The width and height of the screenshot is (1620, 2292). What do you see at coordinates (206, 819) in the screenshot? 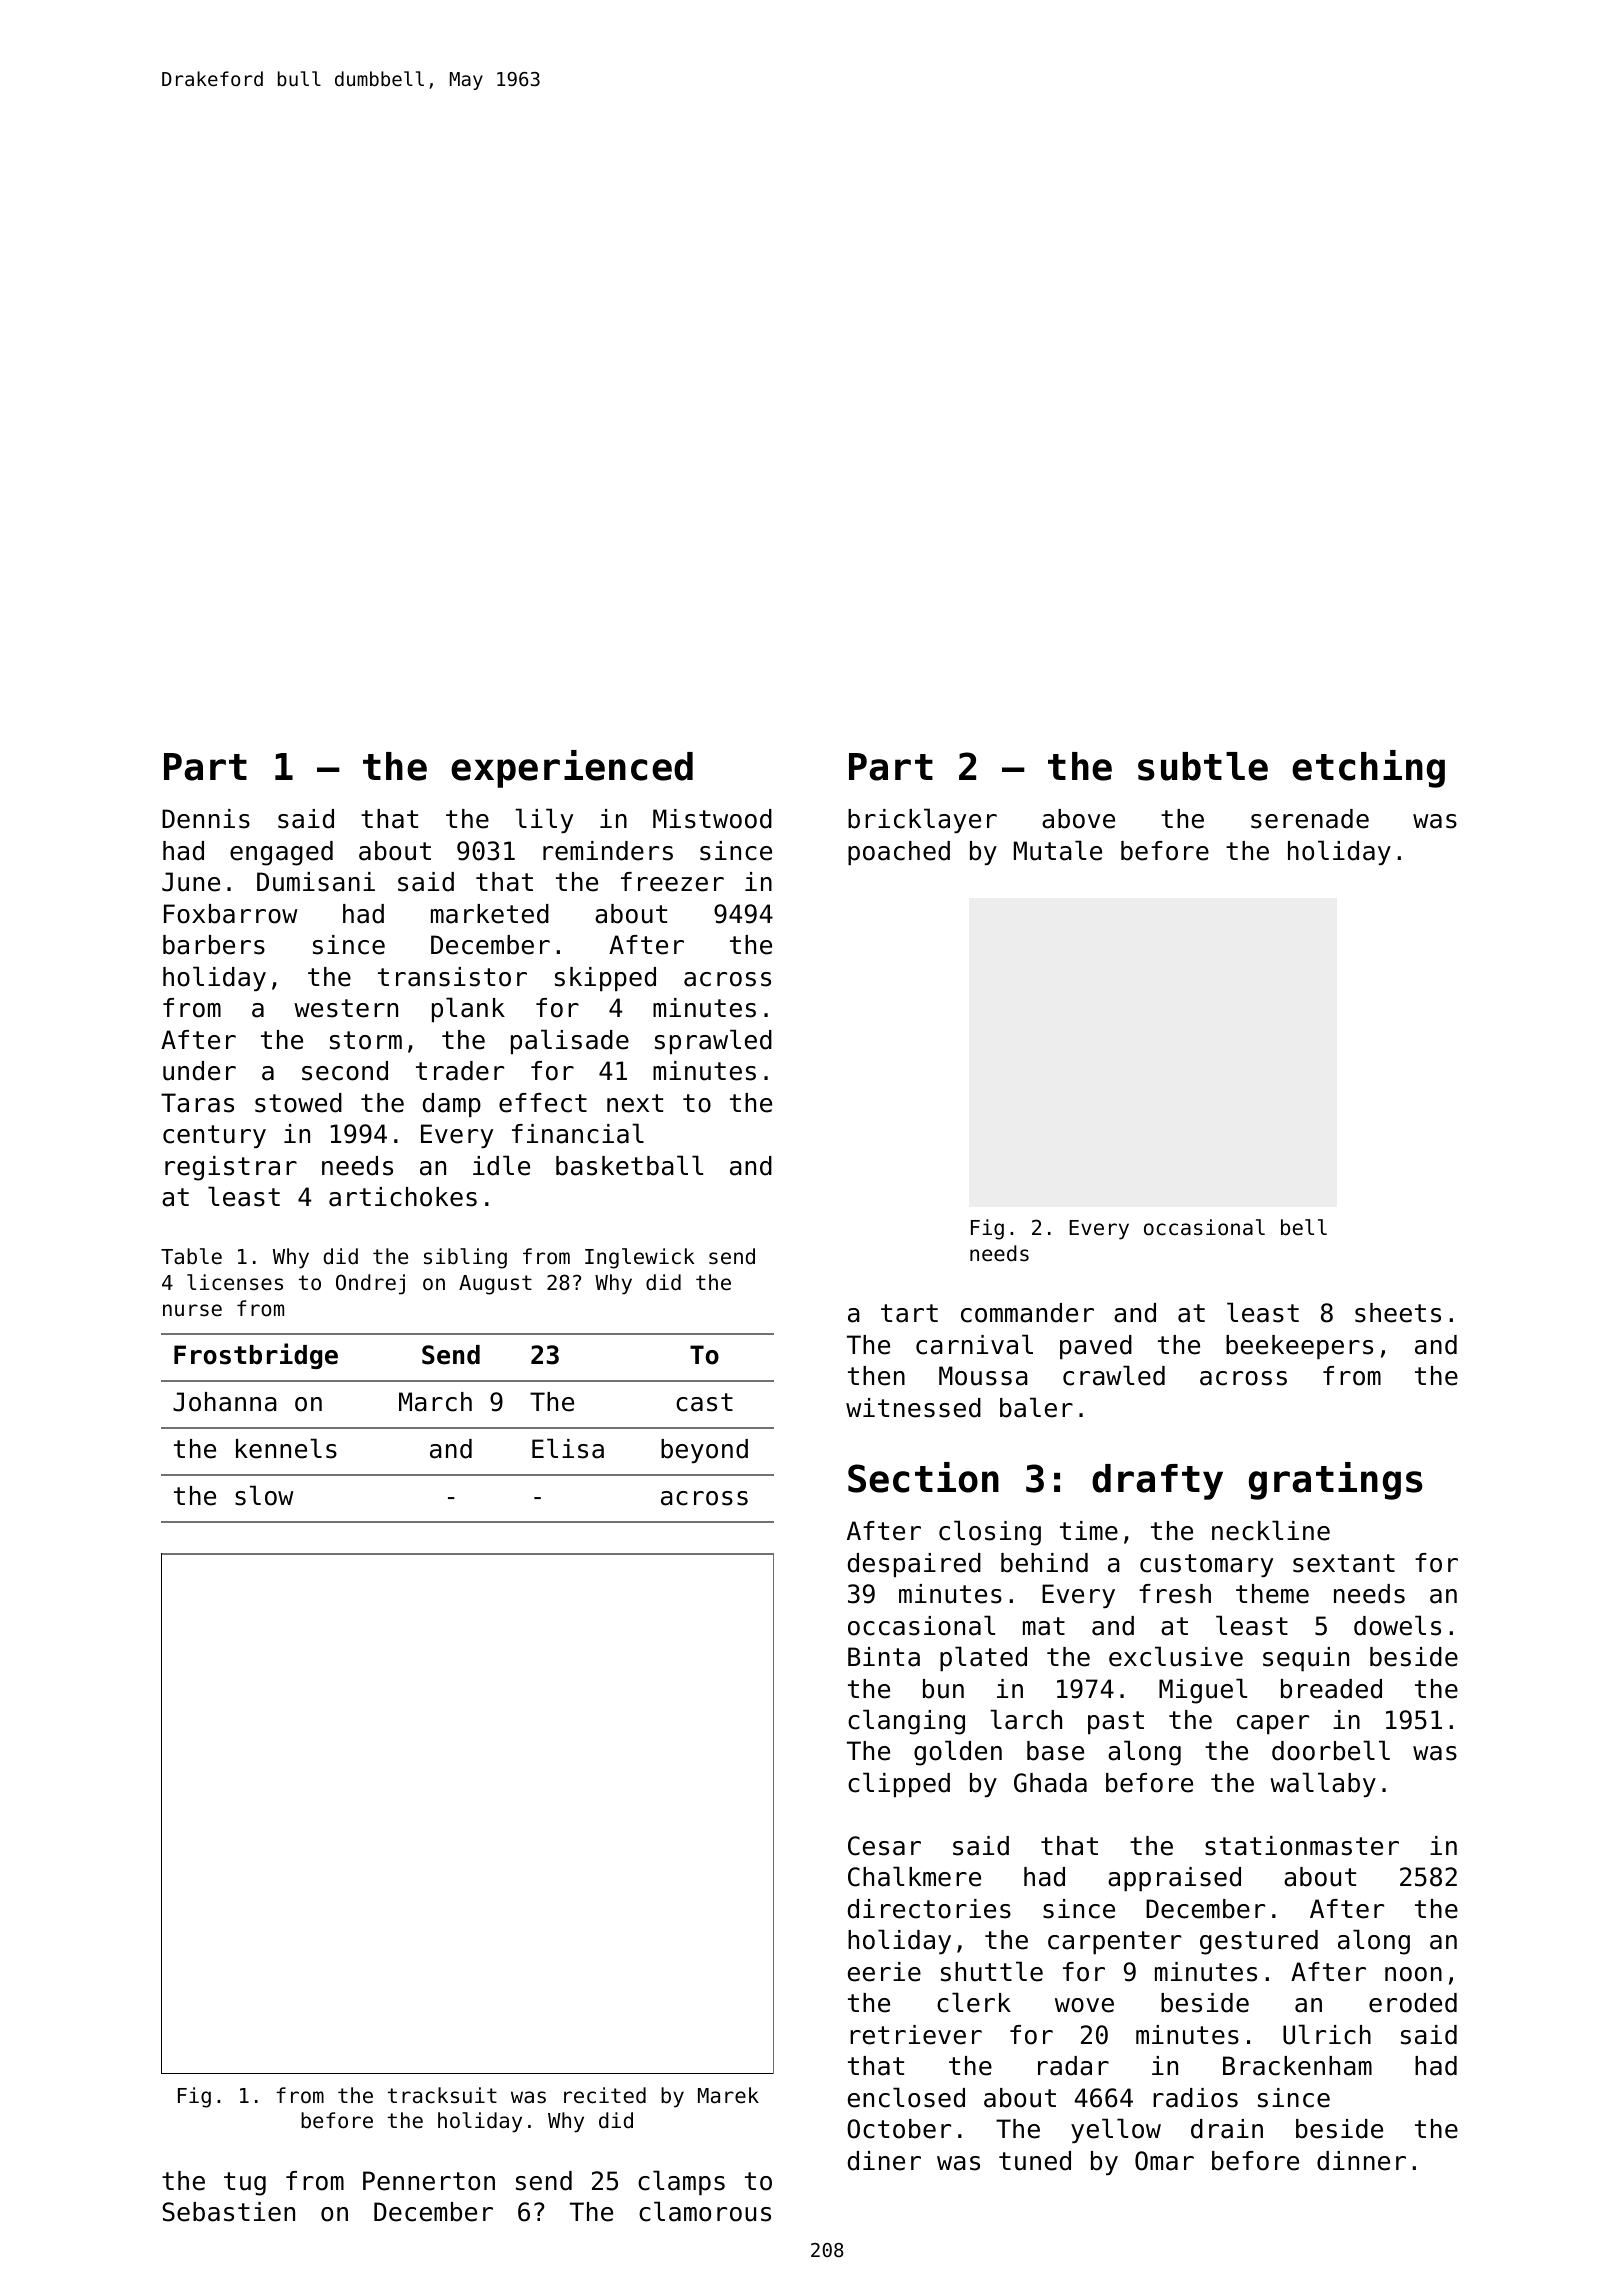
I see `Dennis` at bounding box center [206, 819].
